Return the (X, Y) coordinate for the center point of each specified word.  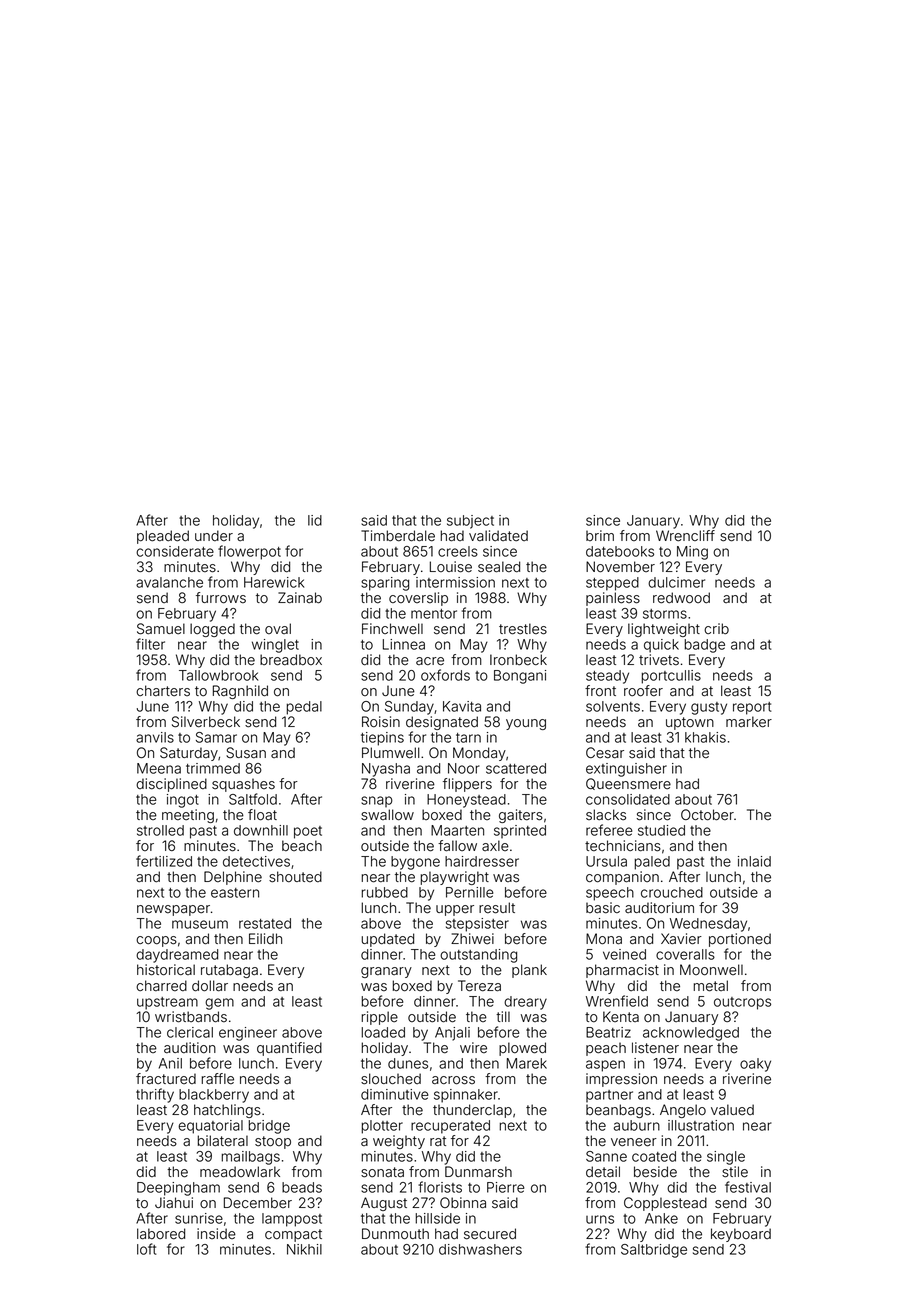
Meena (159, 768)
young (526, 724)
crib (716, 629)
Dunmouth (395, 1234)
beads (302, 1187)
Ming (692, 553)
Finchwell (392, 629)
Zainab (300, 598)
